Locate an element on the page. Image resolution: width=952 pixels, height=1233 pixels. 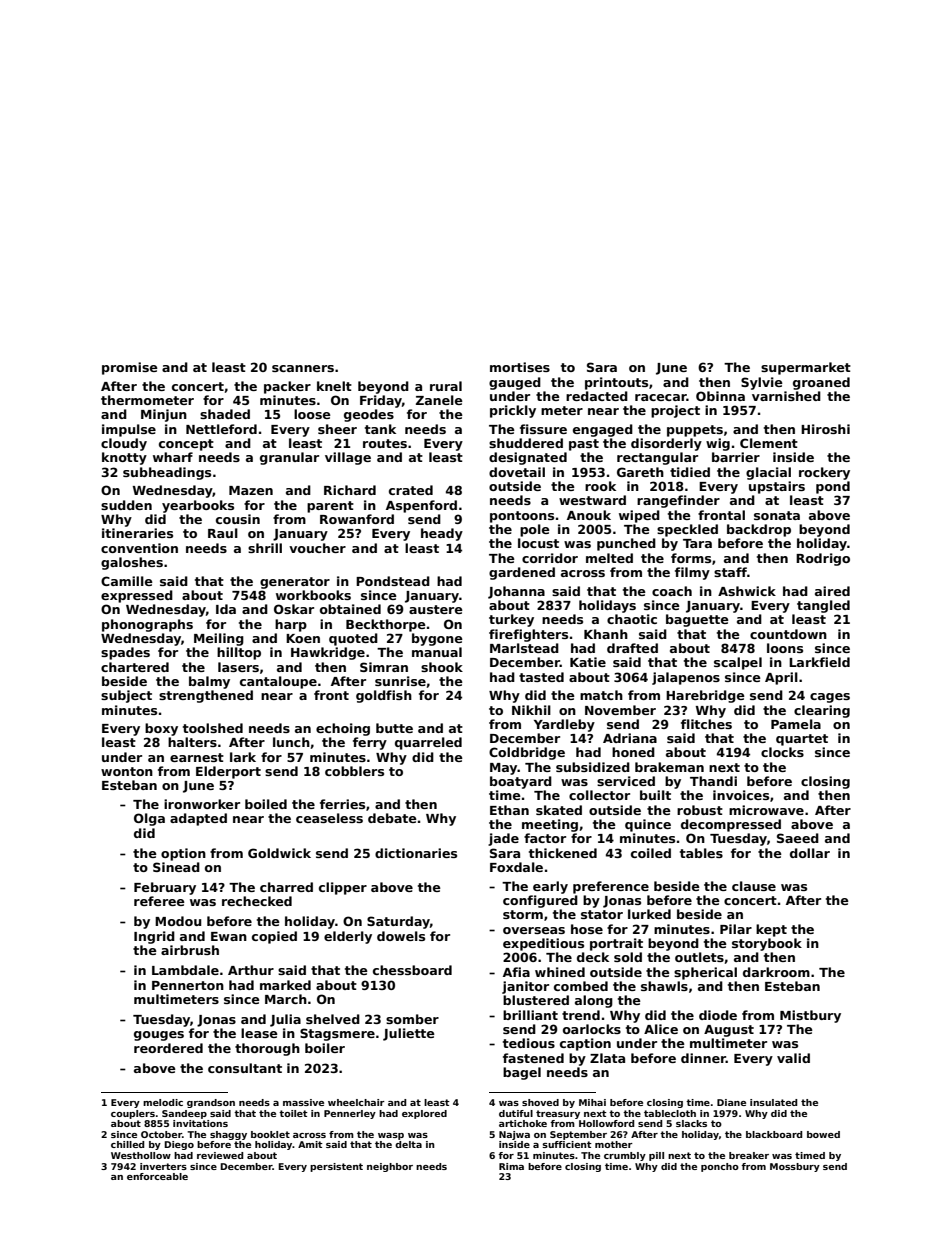
delta is located at coordinates (408, 1144).
